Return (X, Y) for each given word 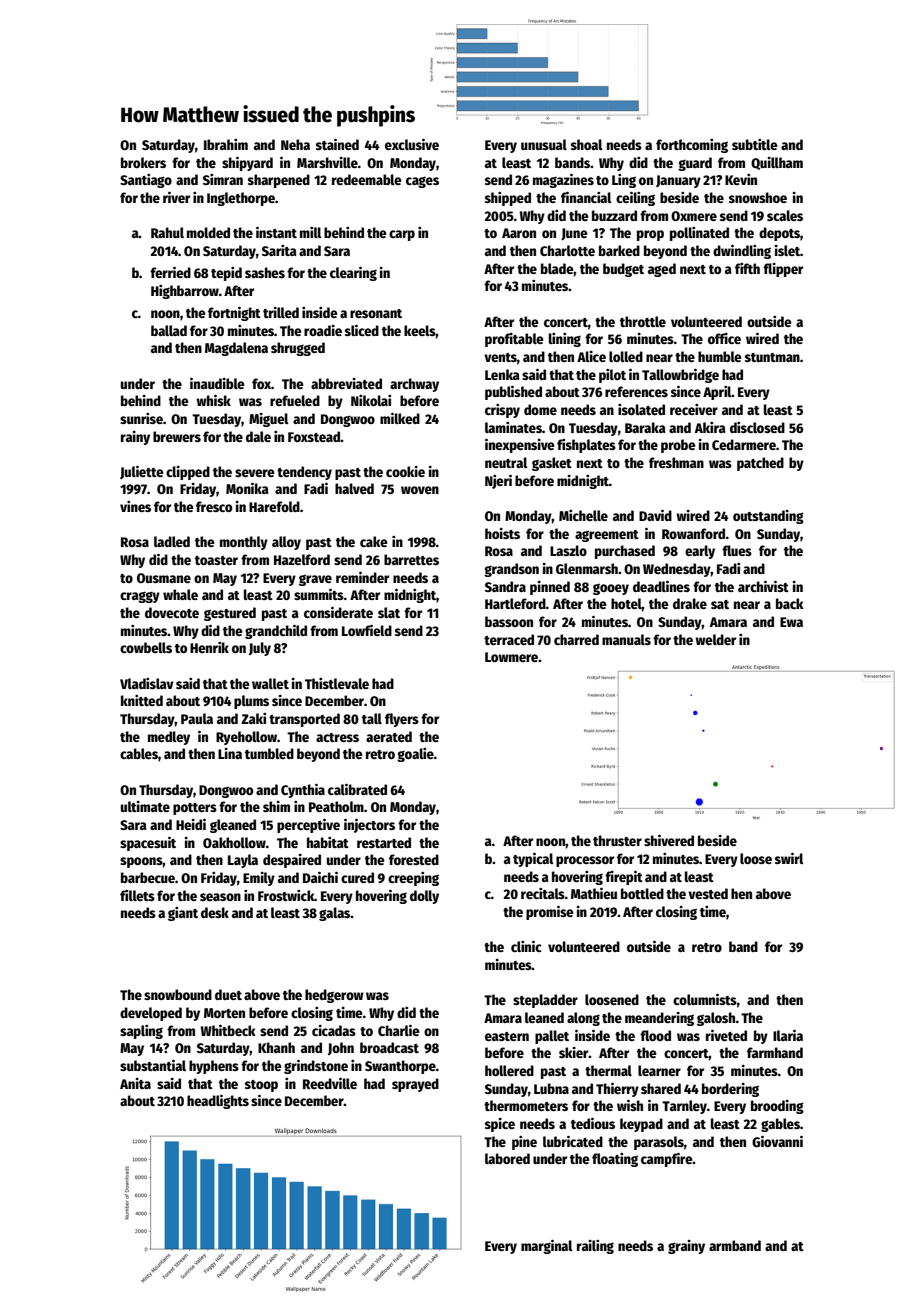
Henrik (209, 647)
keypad (641, 1125)
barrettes (411, 559)
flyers (402, 720)
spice (500, 1125)
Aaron (519, 233)
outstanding (768, 517)
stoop (261, 1086)
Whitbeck (228, 1030)
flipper (783, 270)
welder (715, 639)
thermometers (526, 1105)
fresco (214, 506)
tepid (226, 274)
